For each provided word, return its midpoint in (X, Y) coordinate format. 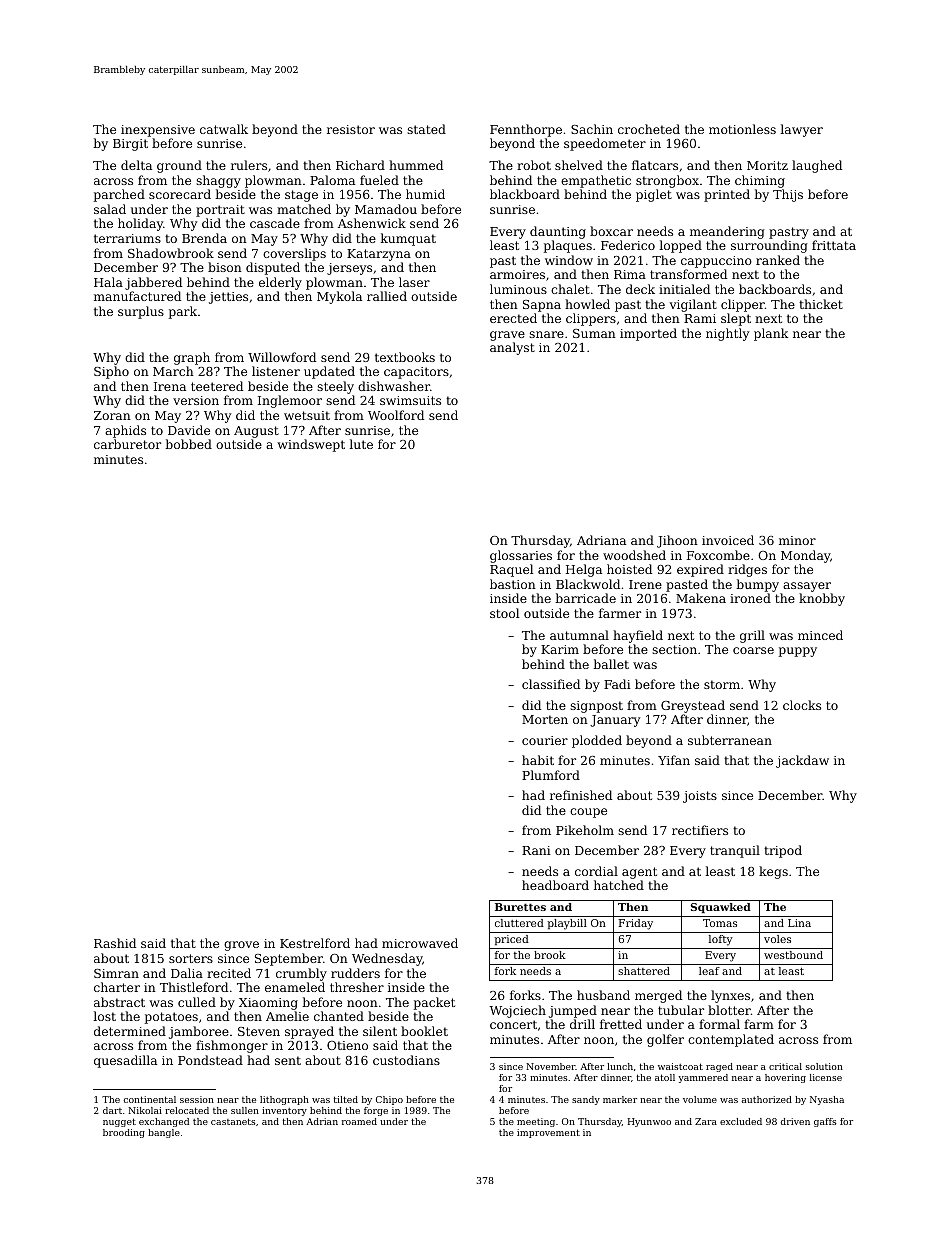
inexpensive (158, 131)
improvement (548, 1133)
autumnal (579, 635)
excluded (741, 1121)
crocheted (649, 129)
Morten (545, 719)
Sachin (592, 129)
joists (700, 797)
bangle (164, 1133)
